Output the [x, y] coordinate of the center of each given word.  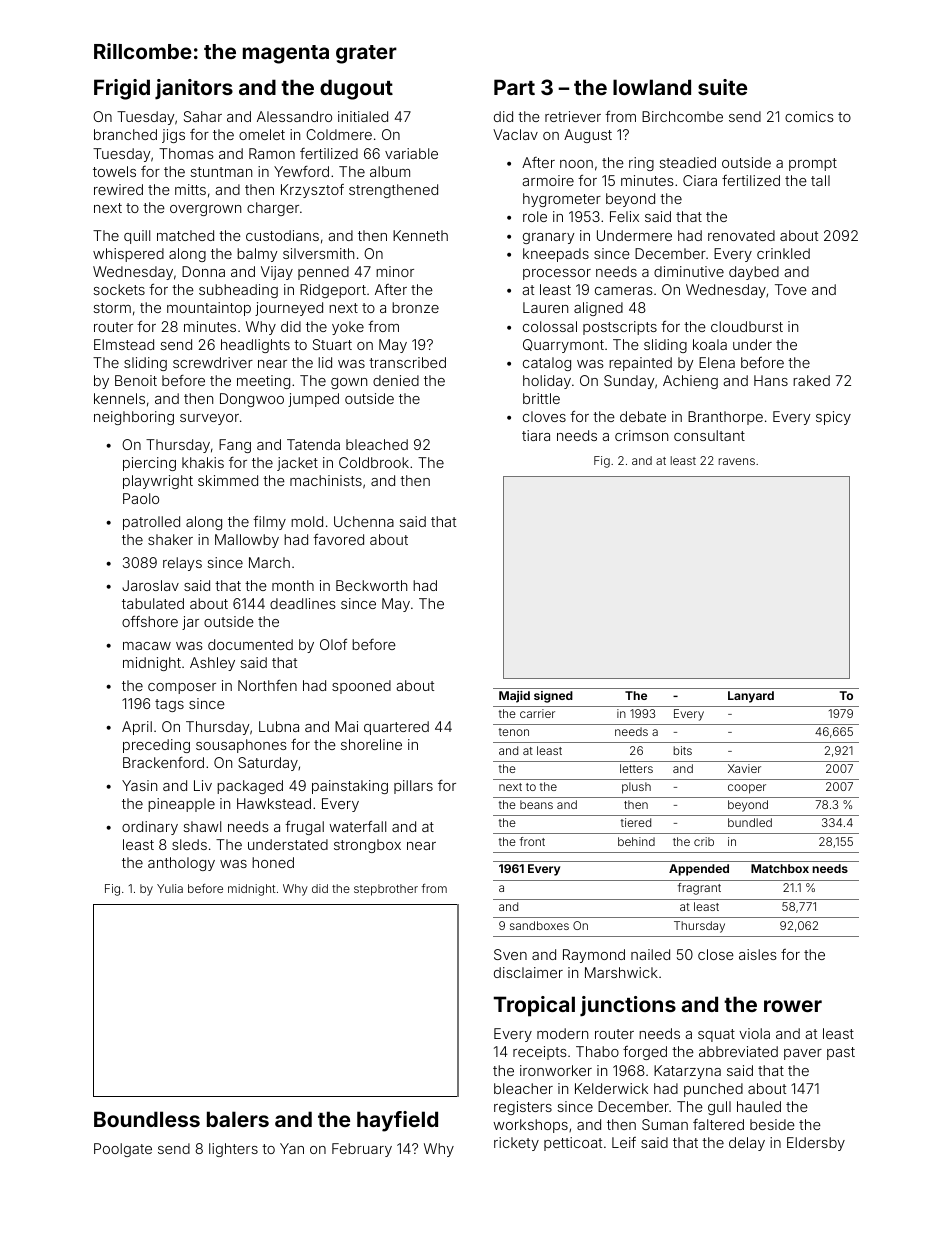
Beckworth [371, 585]
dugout [356, 89]
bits [682, 750]
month [293, 585]
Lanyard [751, 697]
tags [169, 705]
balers [238, 1119]
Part [514, 87]
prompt [813, 164]
